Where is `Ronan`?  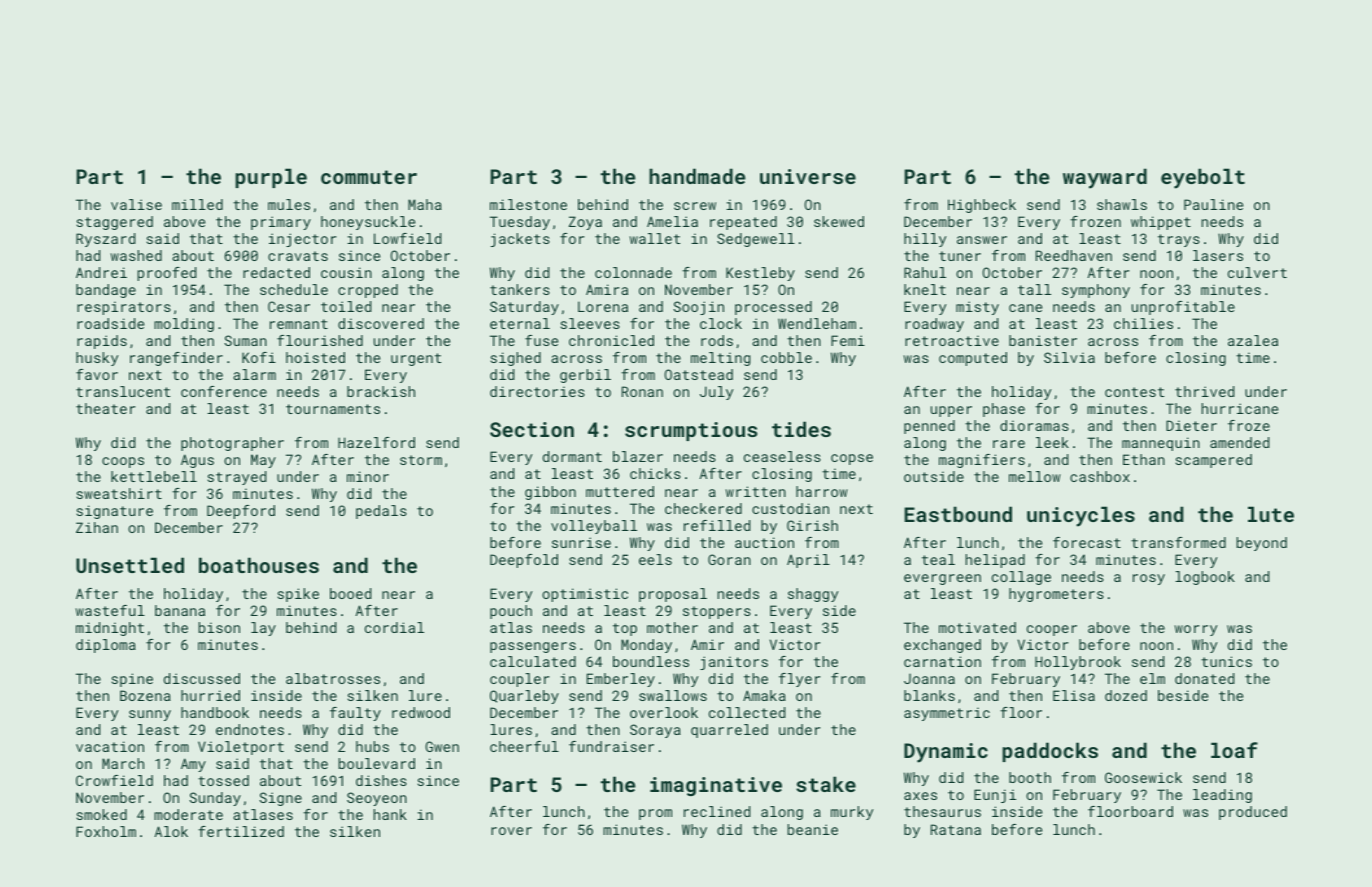 Ronan is located at coordinates (642, 391).
